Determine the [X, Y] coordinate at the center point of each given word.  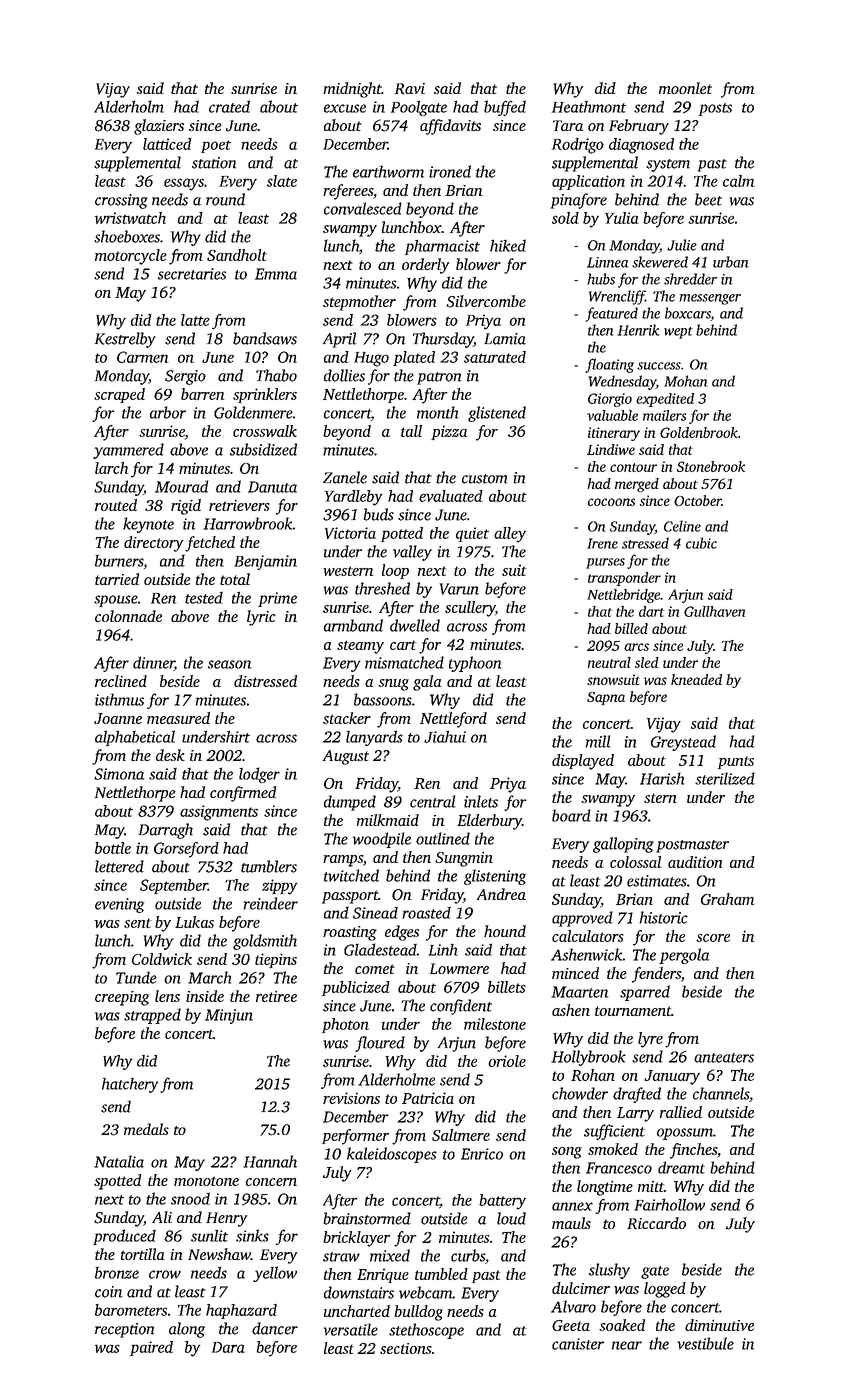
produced [124, 1237]
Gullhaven [714, 611]
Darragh [166, 831]
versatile [351, 1329]
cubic [701, 543]
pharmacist [442, 247]
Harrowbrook [248, 523]
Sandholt [237, 255]
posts [715, 109]
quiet [472, 534]
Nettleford [453, 720]
